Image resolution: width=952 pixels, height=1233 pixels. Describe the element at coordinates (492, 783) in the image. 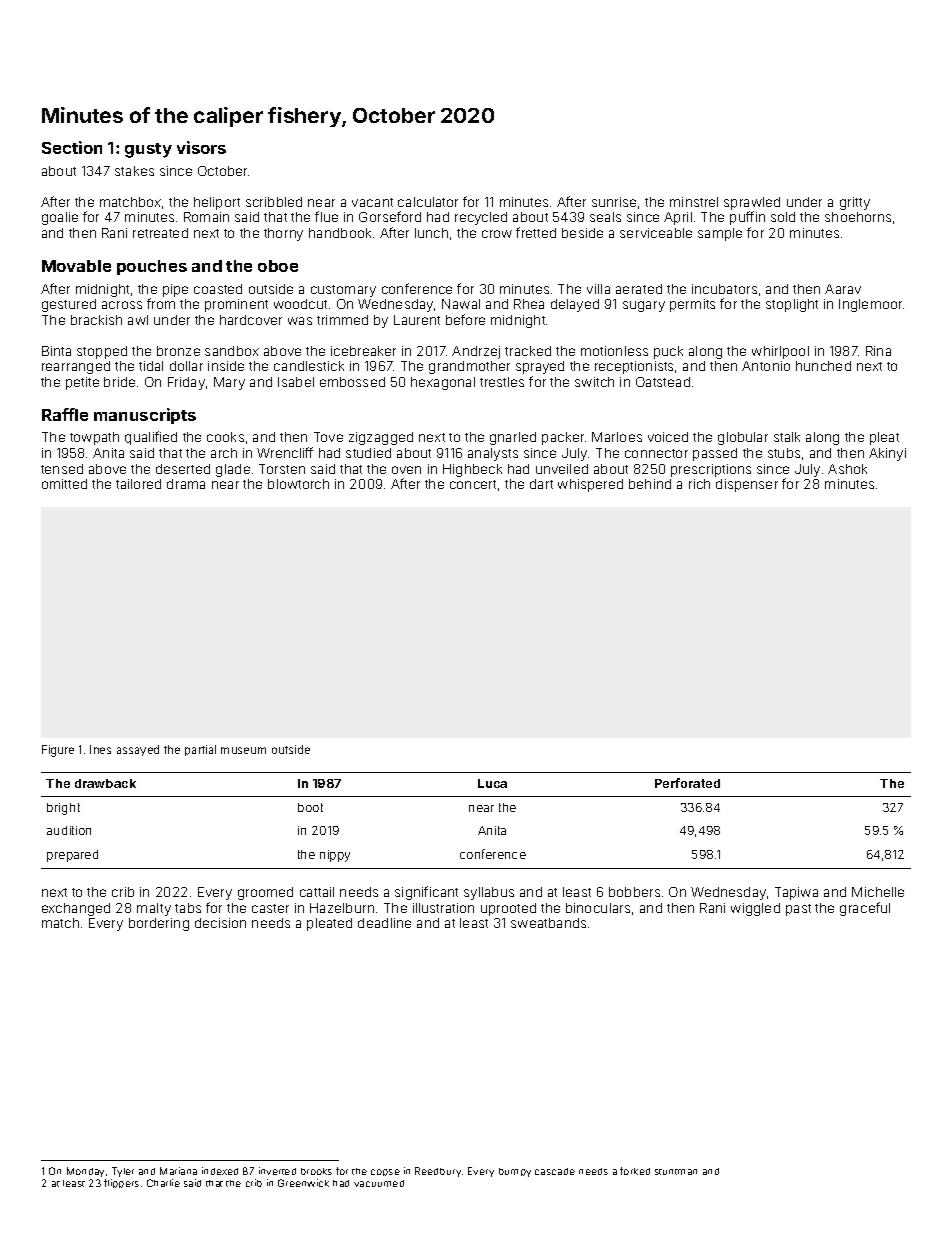

I see `Luca` at that location.
